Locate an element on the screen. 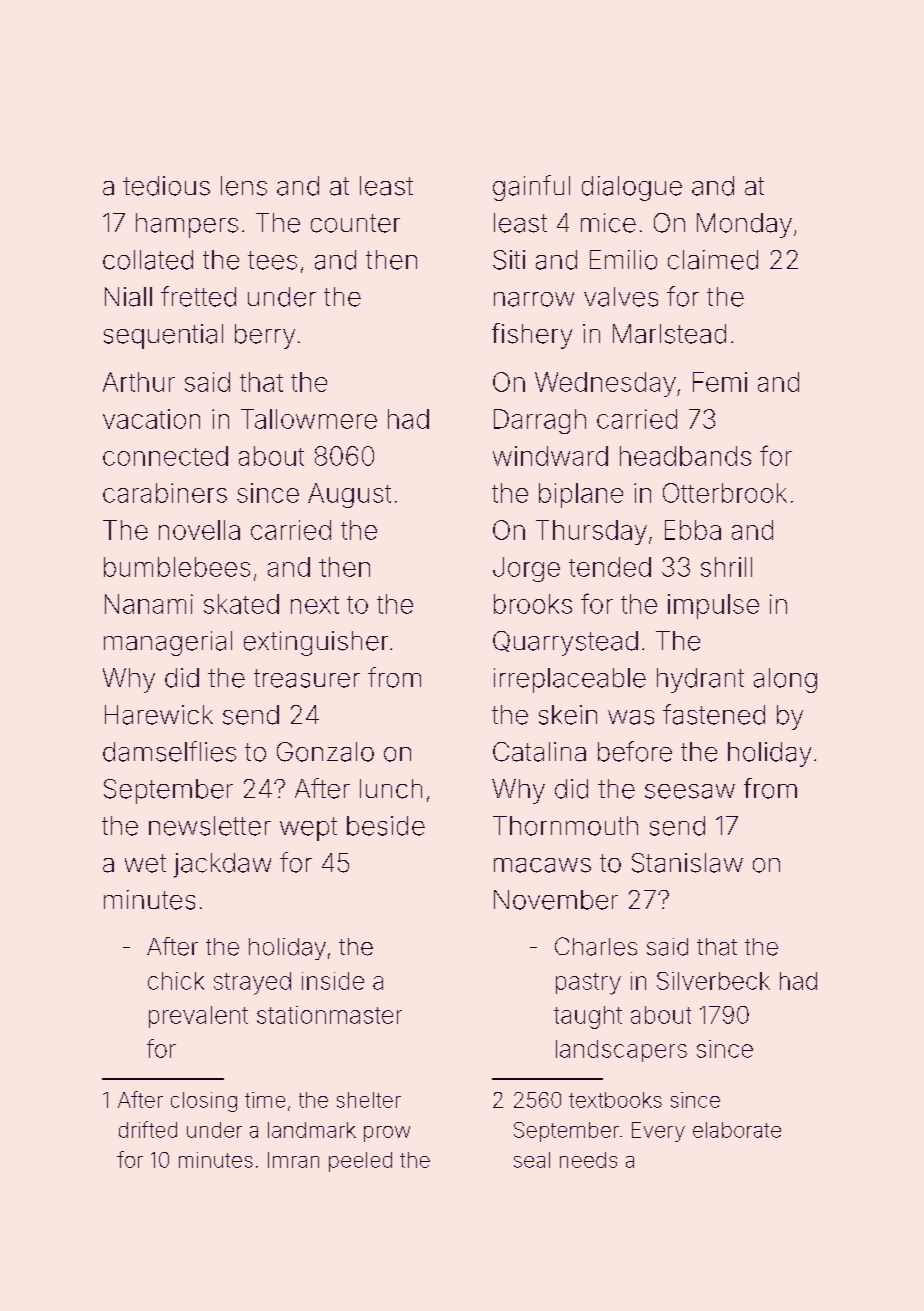 The height and width of the screenshot is (1311, 924). hydrant is located at coordinates (700, 680).
